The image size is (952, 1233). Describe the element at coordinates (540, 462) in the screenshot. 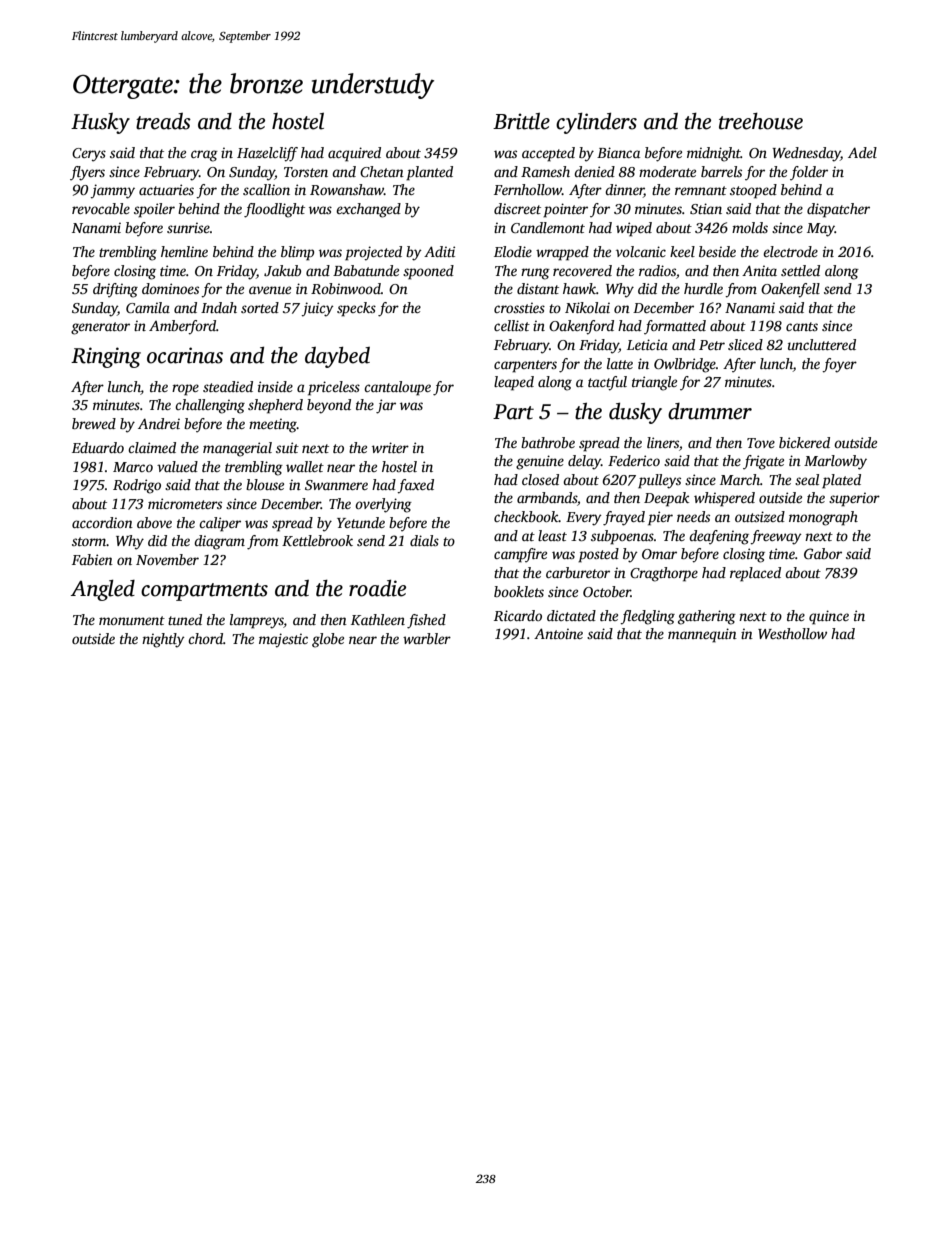

I see `genuine` at that location.
